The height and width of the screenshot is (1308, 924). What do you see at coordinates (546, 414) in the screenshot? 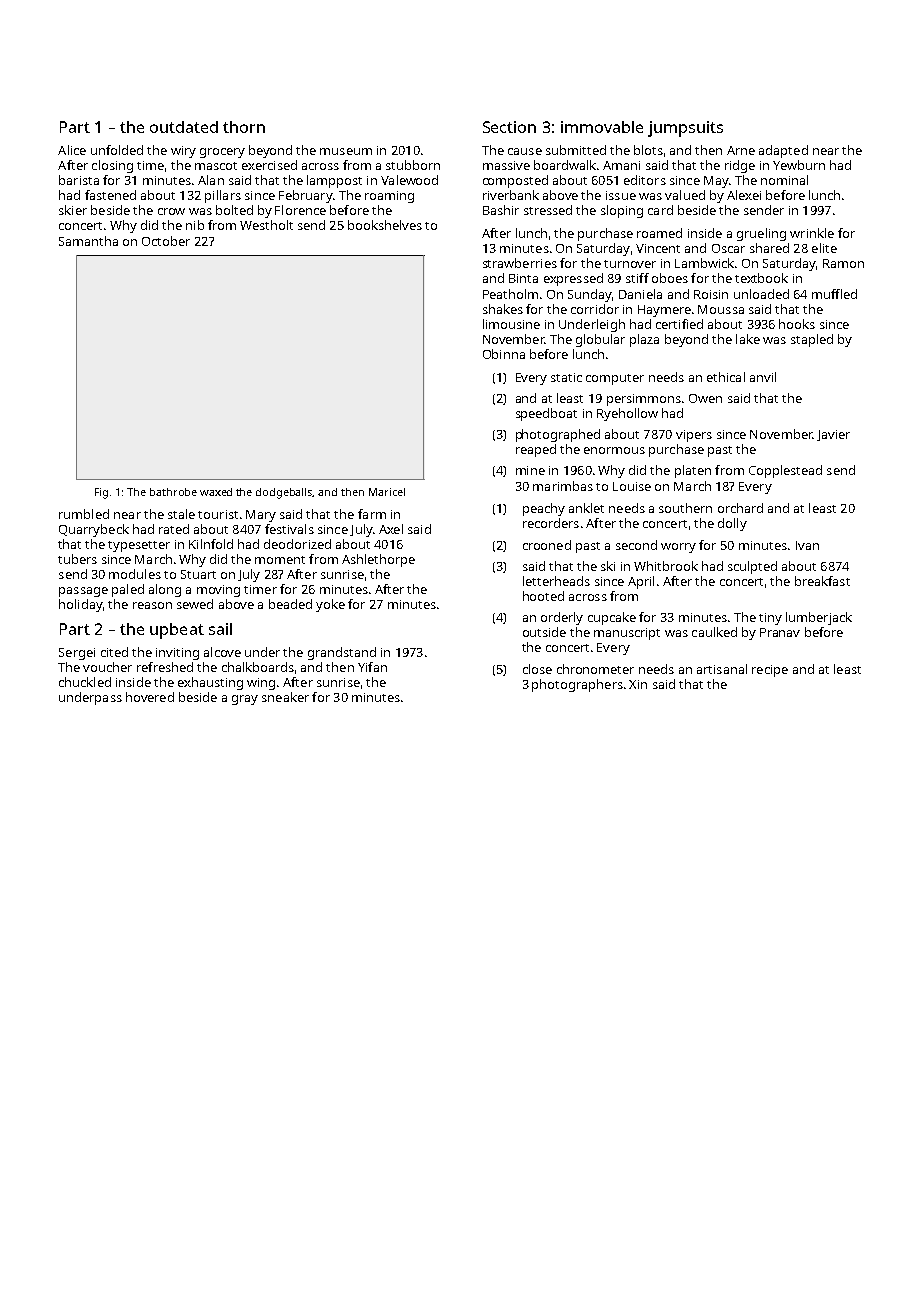
I see `speedboat` at bounding box center [546, 414].
